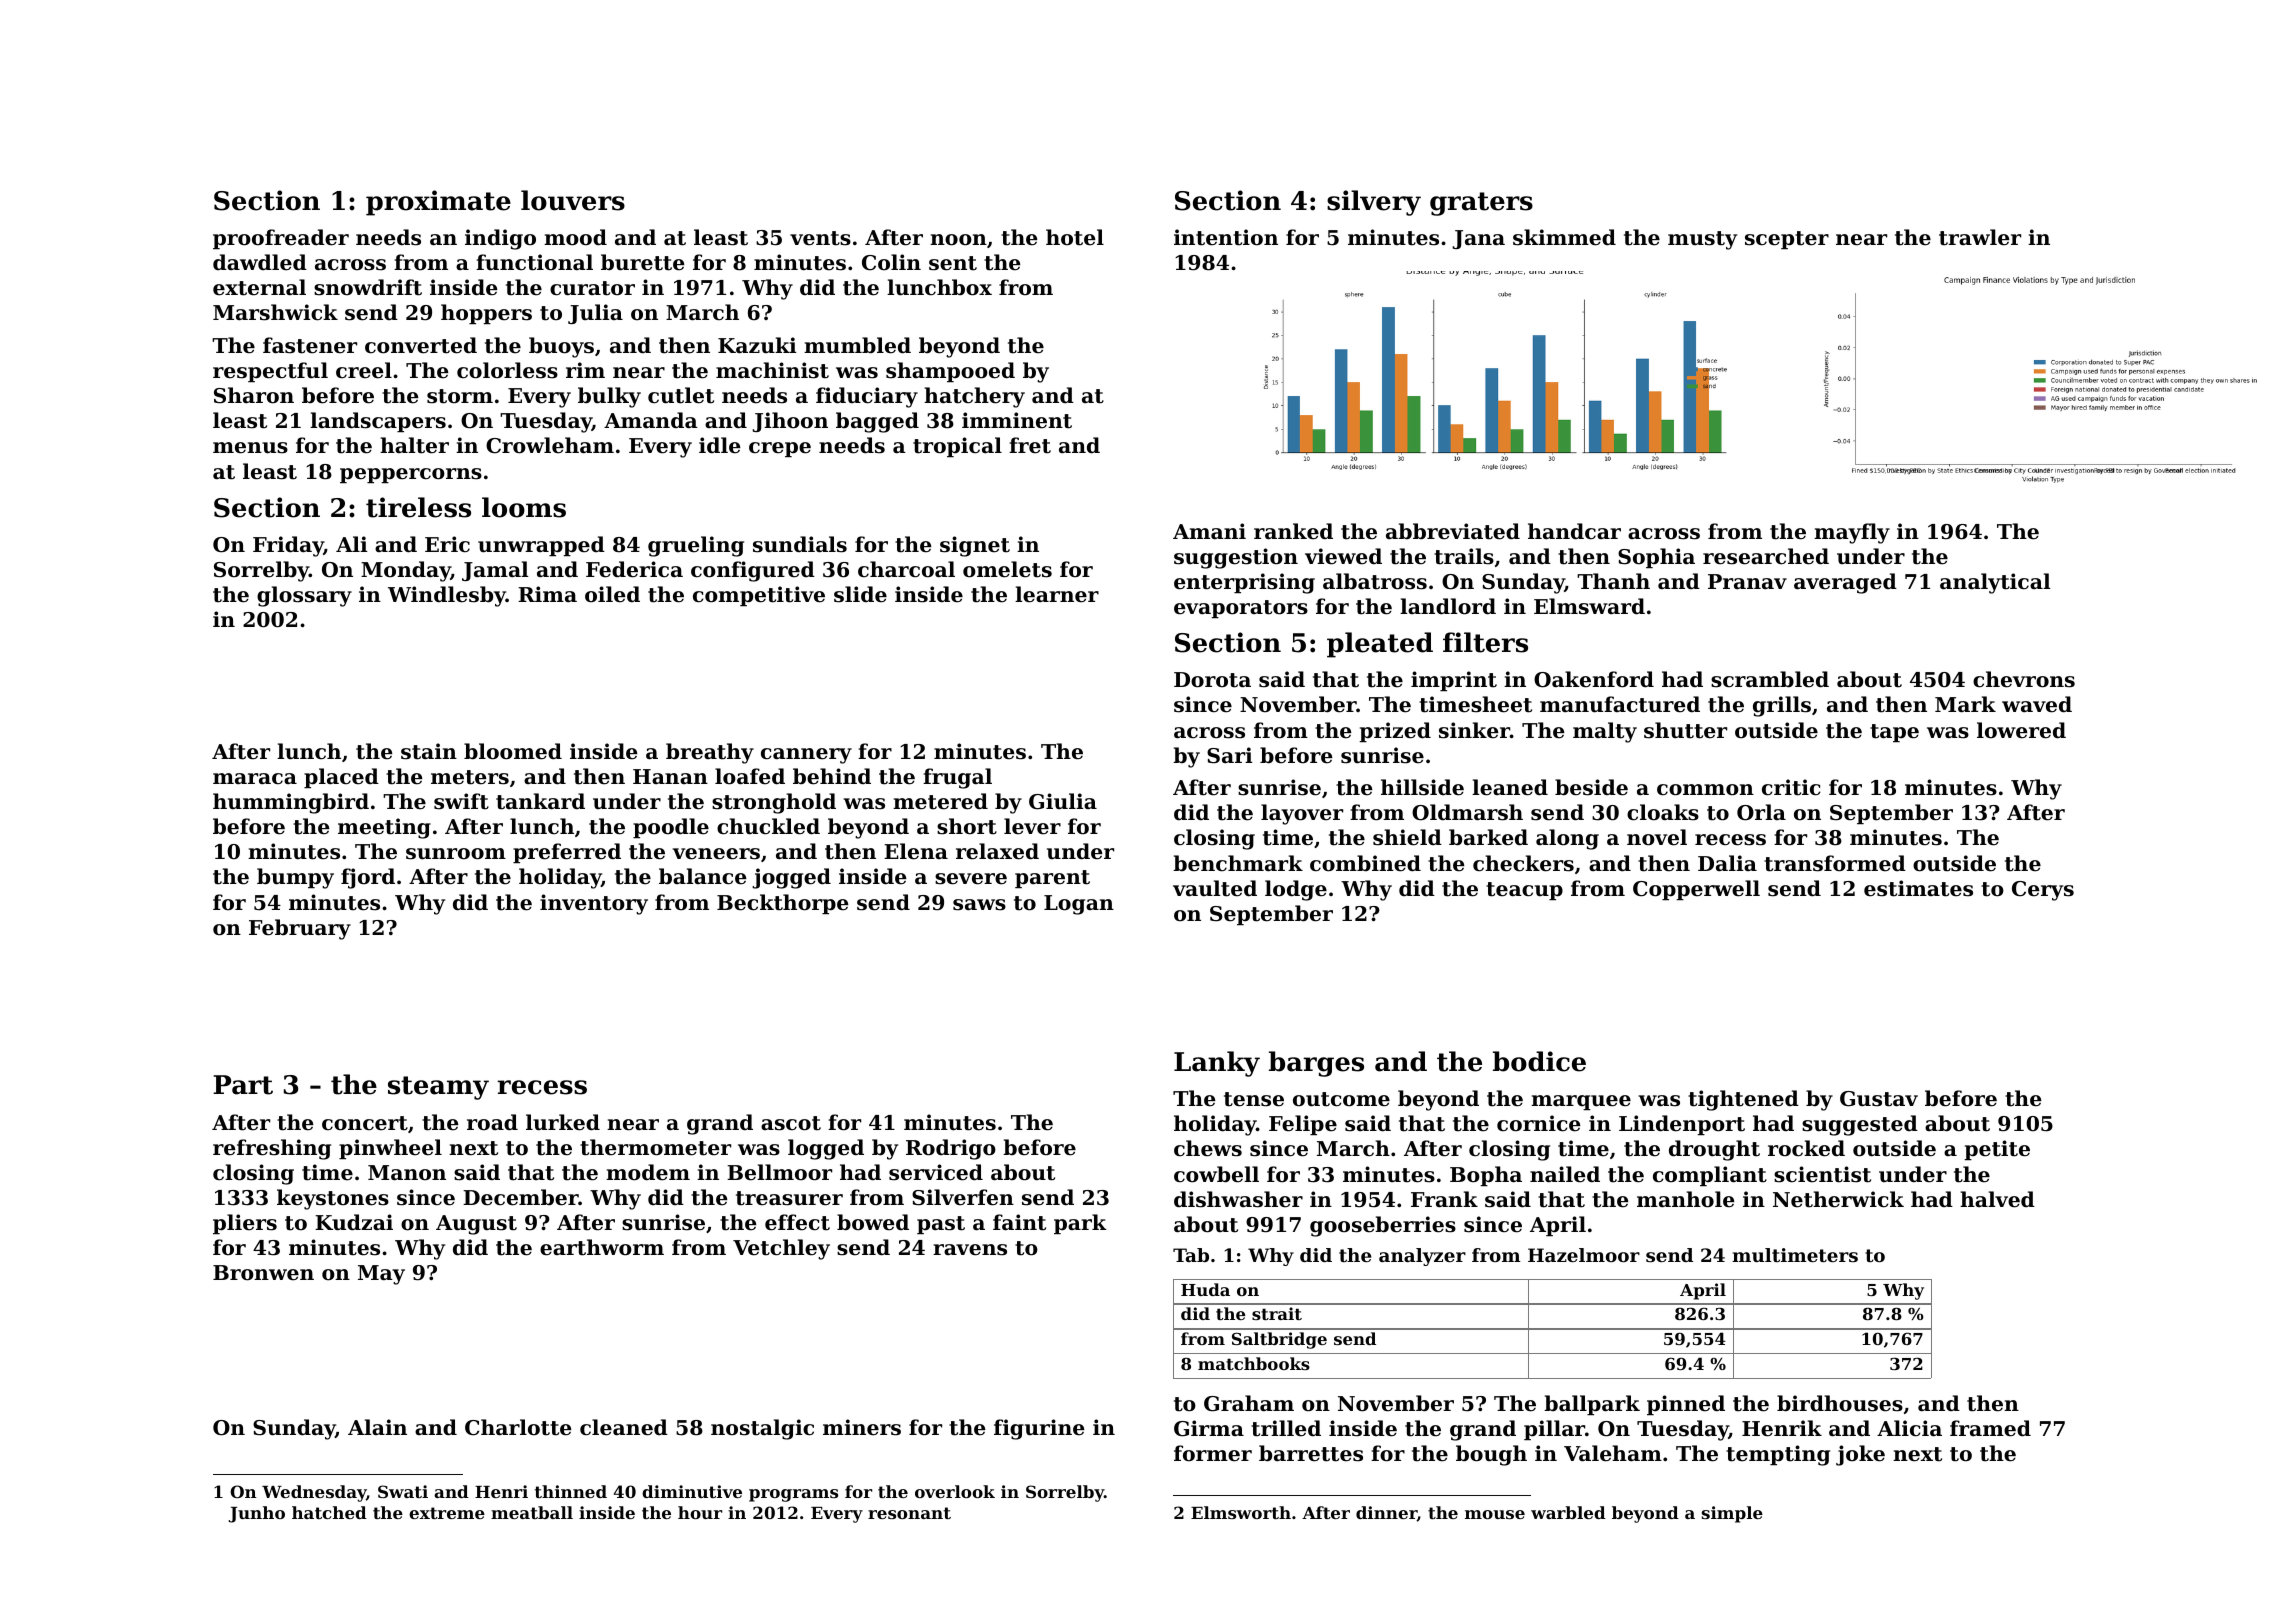  Describe the element at coordinates (820, 238) in the document. I see `vents` at that location.
